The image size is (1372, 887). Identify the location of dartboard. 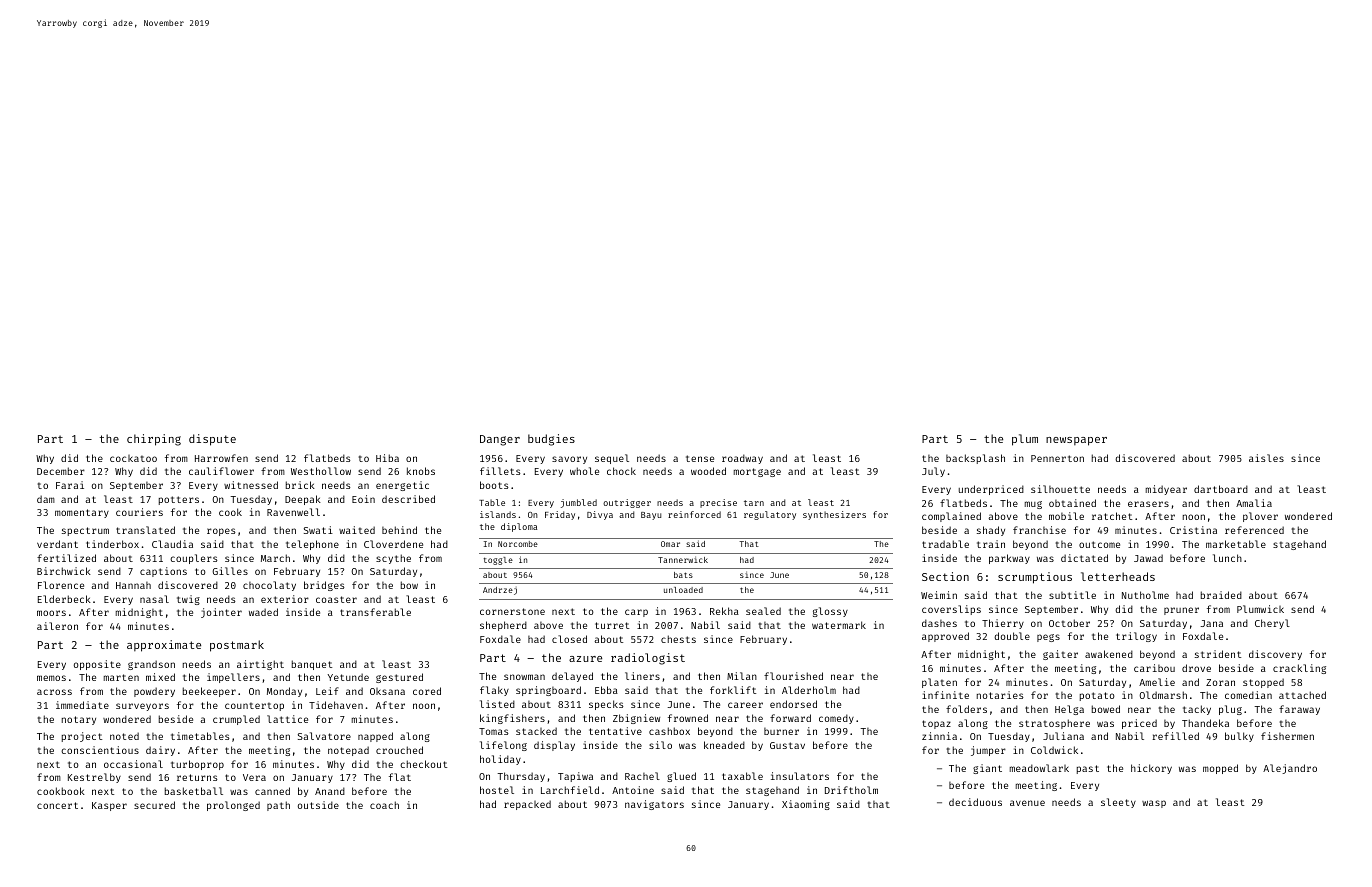
(1221, 489).
